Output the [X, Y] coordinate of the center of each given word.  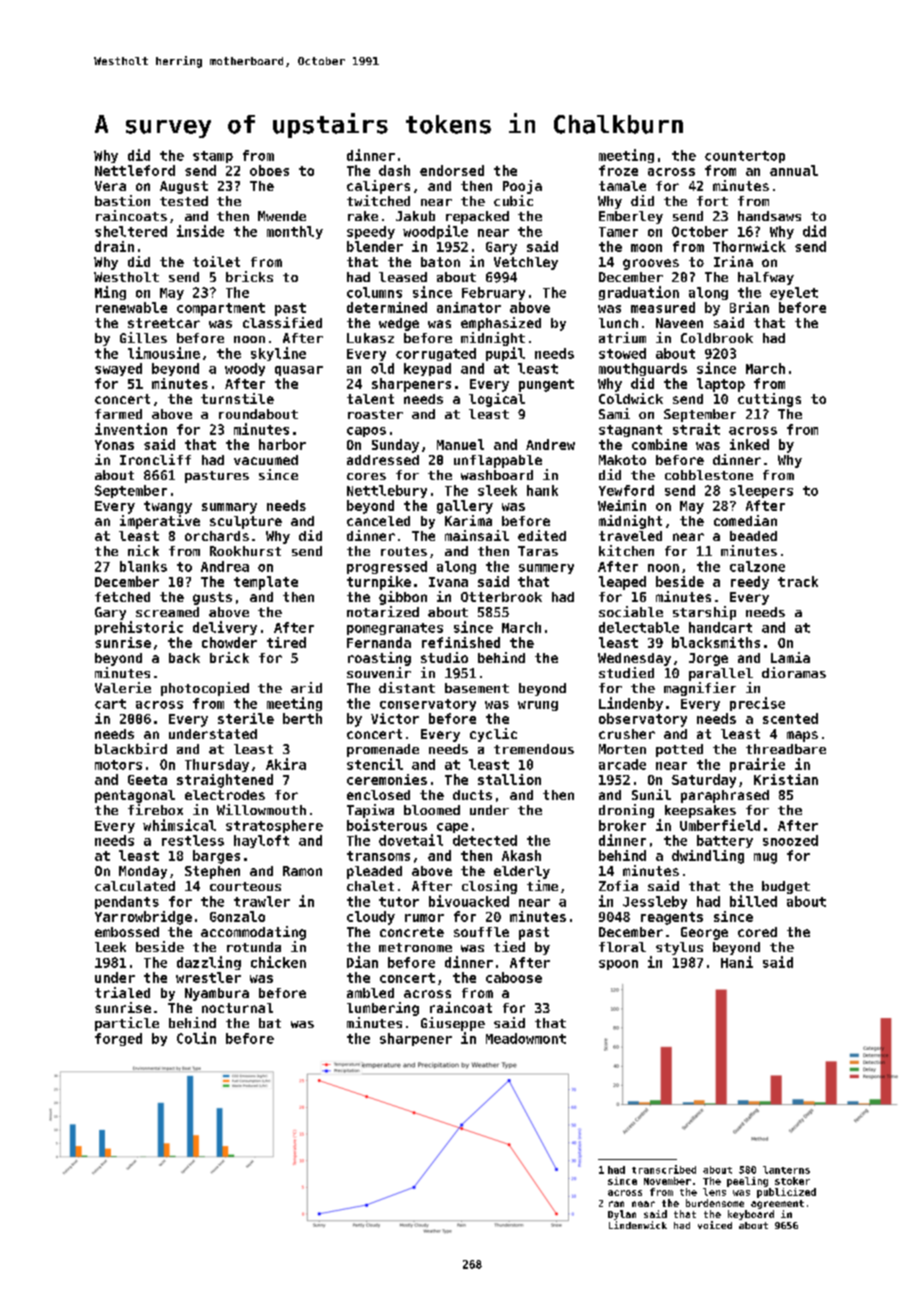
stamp [213, 157]
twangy [168, 507]
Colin [196, 1038]
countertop [745, 157]
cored [757, 932]
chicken [278, 962]
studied [626, 672]
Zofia [618, 885]
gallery [465, 507]
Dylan [622, 1215]
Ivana [448, 582]
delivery [225, 628]
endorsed [452, 170]
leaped [622, 583]
